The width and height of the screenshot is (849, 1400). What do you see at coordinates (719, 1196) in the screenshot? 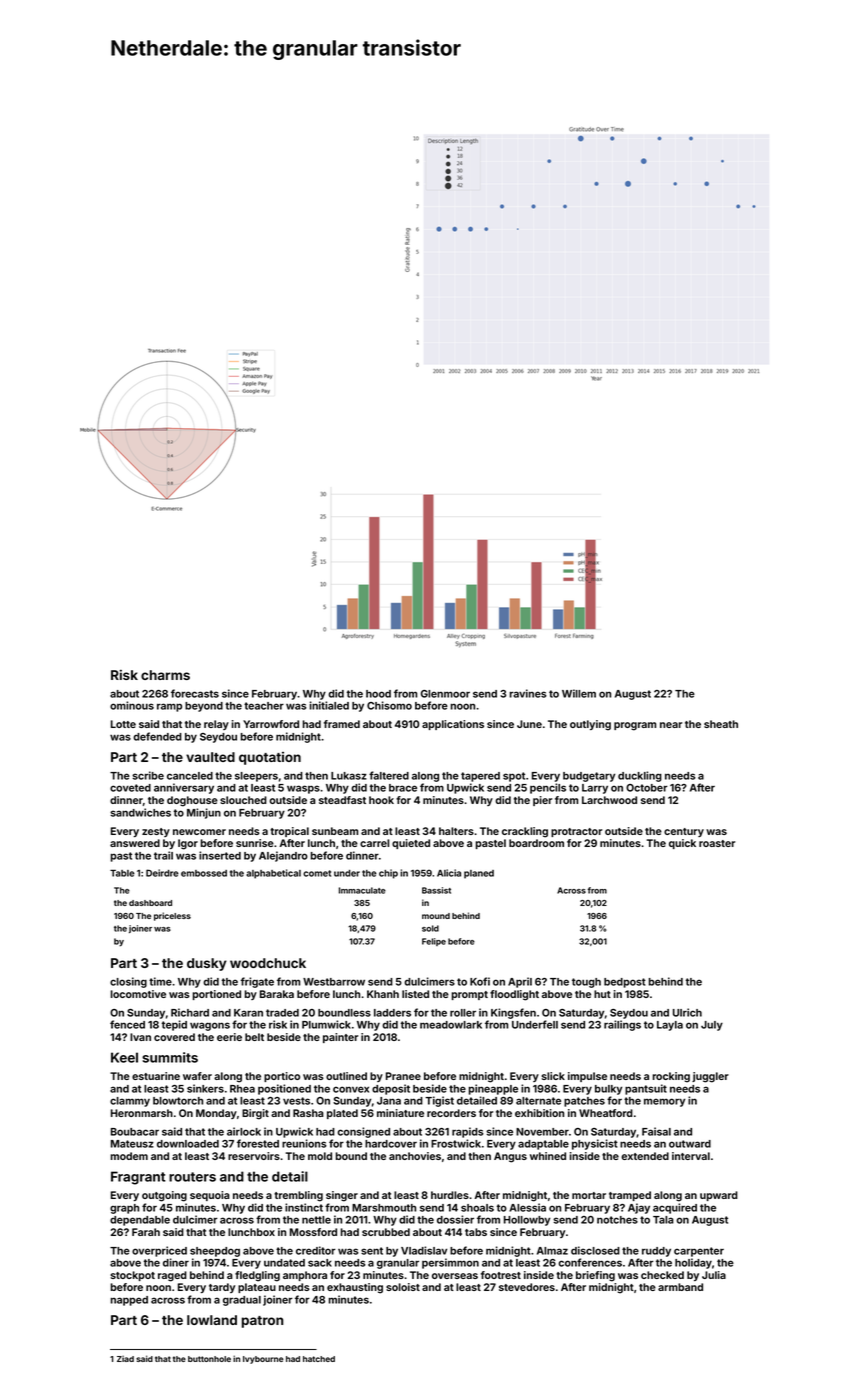
I see `upward` at bounding box center [719, 1196].
